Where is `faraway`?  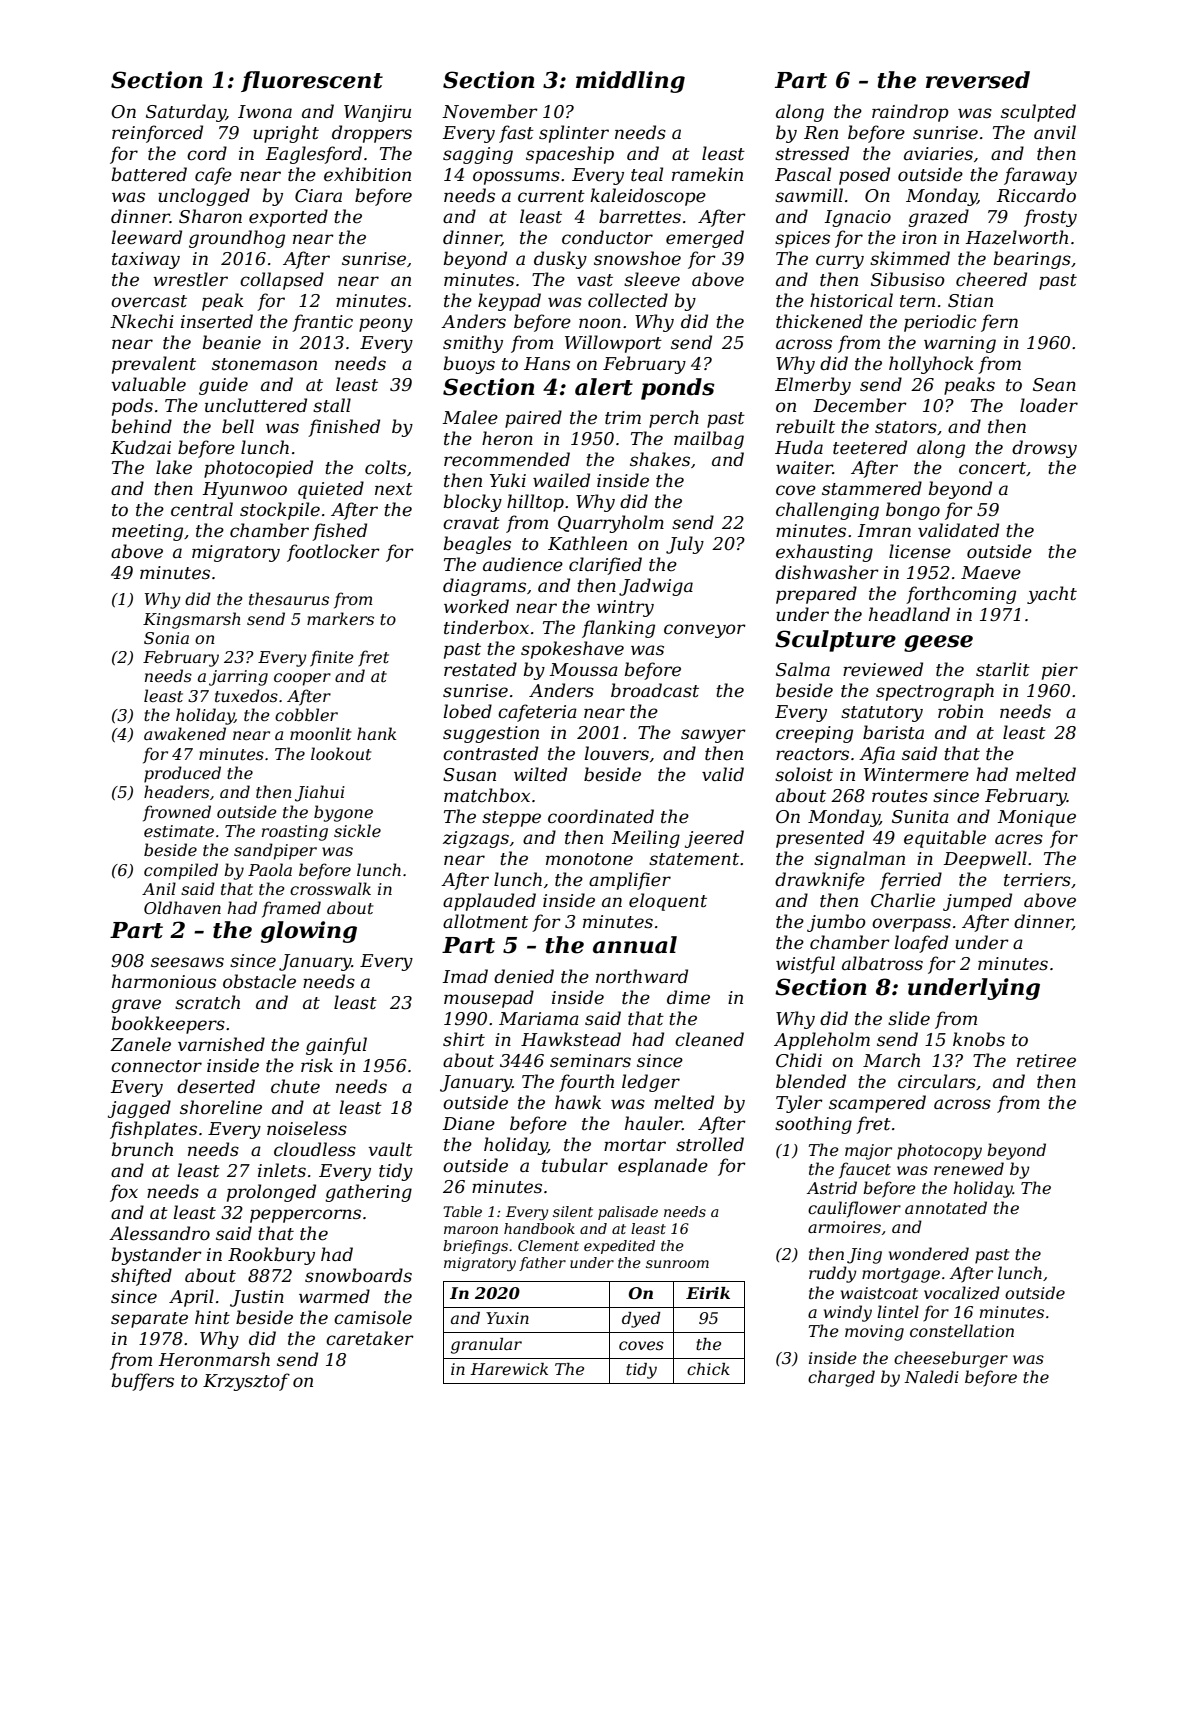
faraway is located at coordinates (1040, 176).
